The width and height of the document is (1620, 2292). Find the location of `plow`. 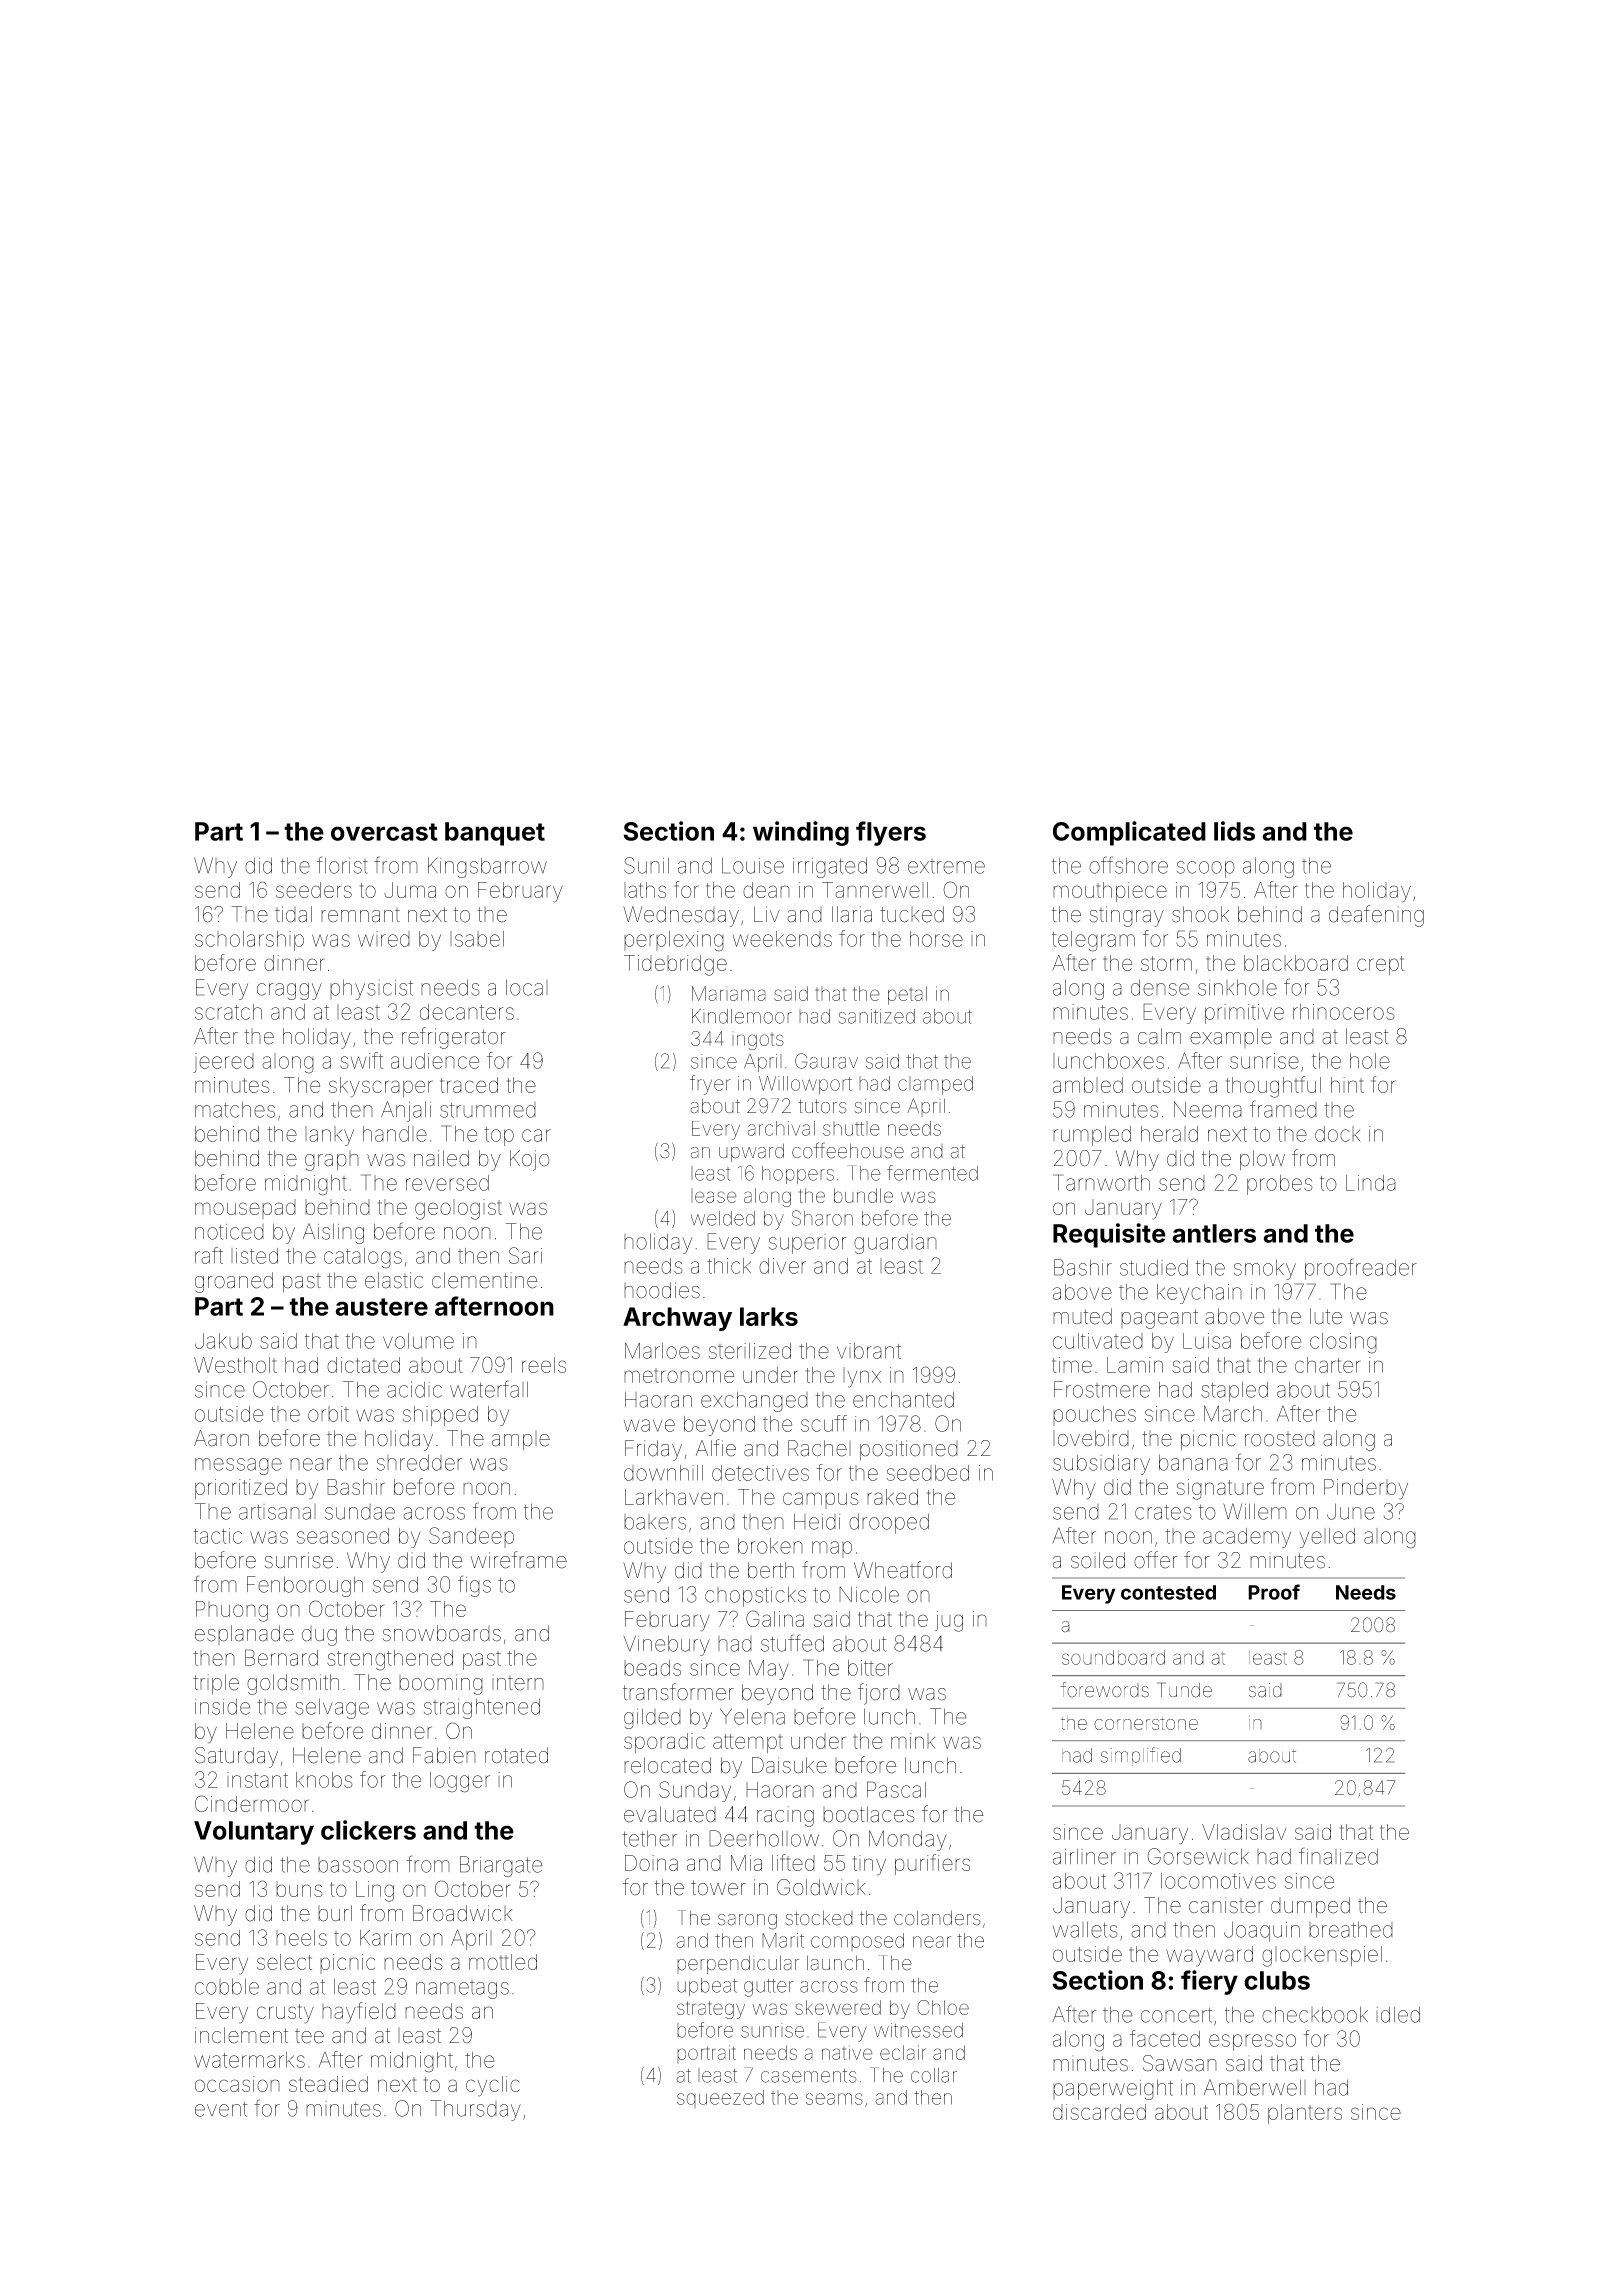

plow is located at coordinates (1262, 1160).
